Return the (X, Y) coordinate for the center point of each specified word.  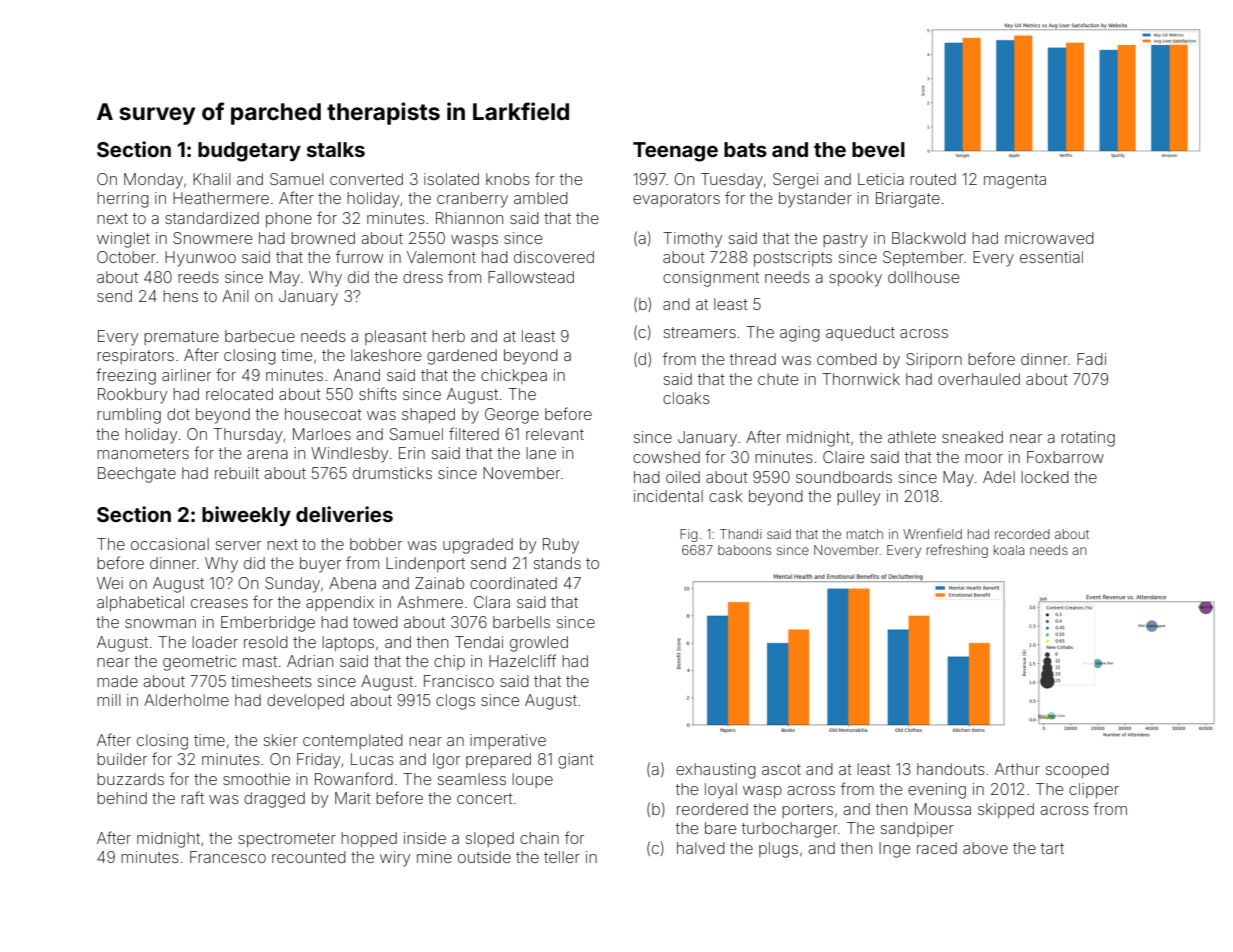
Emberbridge (268, 624)
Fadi (1091, 359)
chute (778, 379)
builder (122, 759)
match (865, 534)
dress (423, 277)
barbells (521, 622)
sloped (490, 839)
